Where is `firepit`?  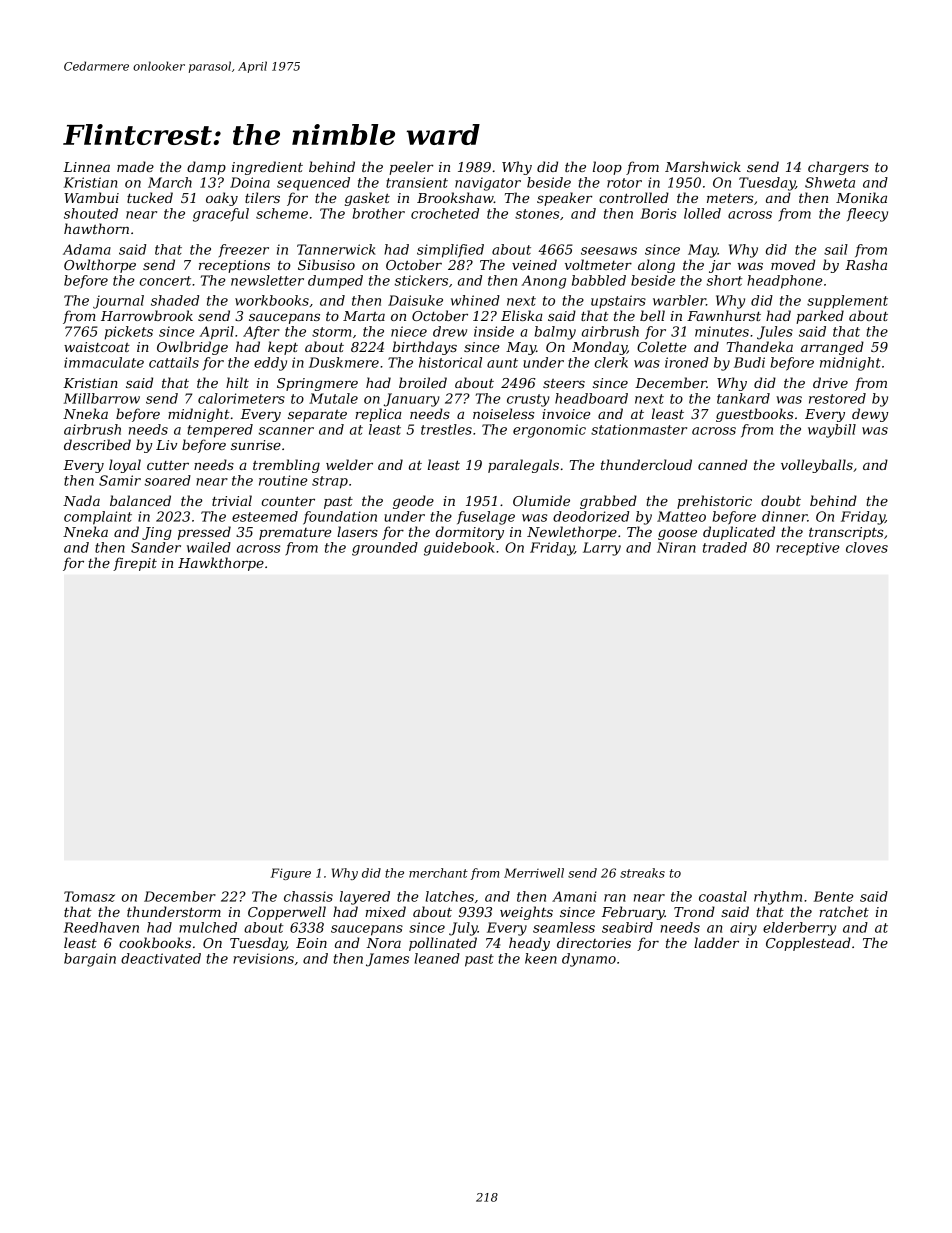 firepit is located at coordinates (135, 564).
